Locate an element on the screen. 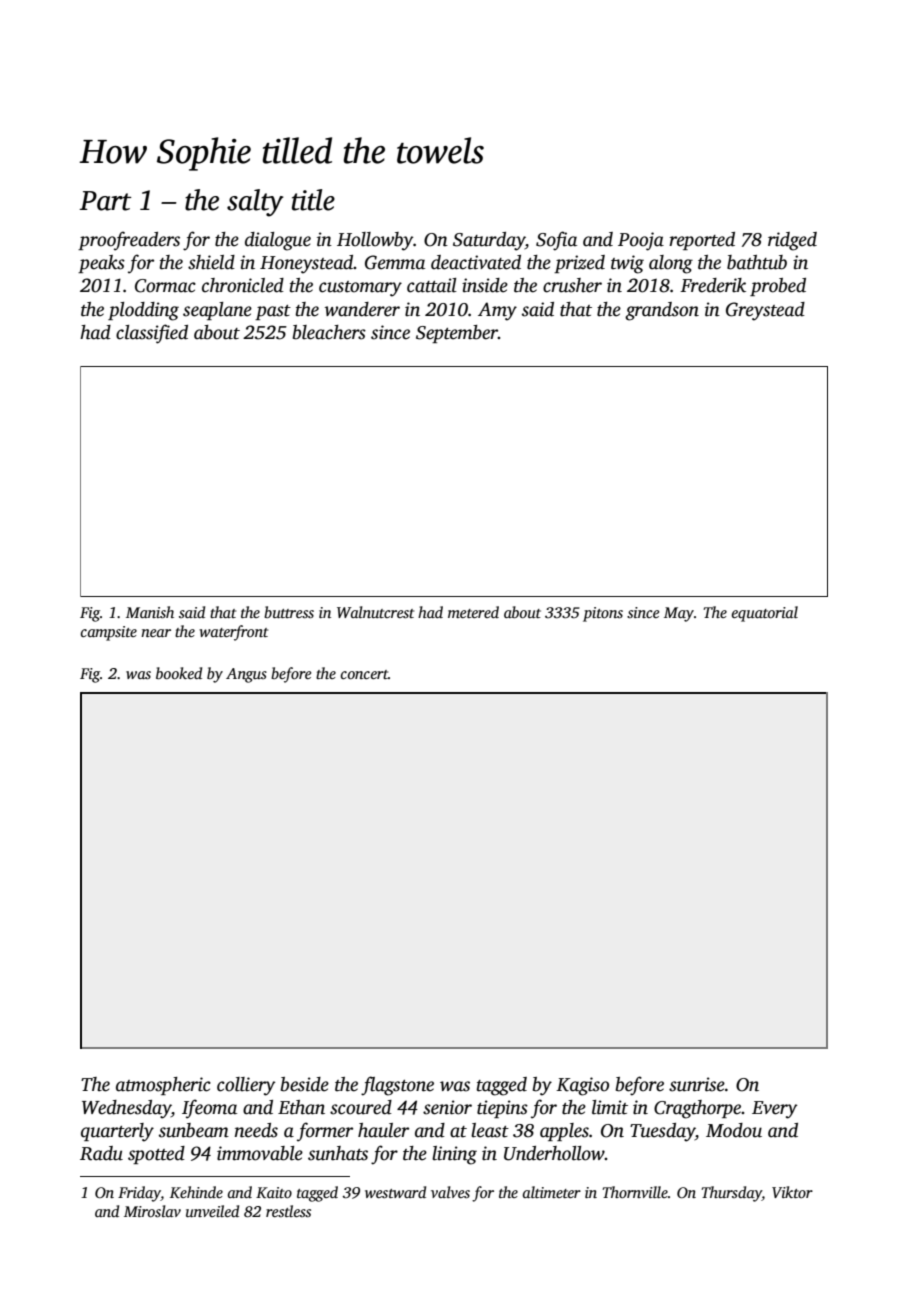 The width and height of the screenshot is (908, 1316). classified is located at coordinates (152, 334).
